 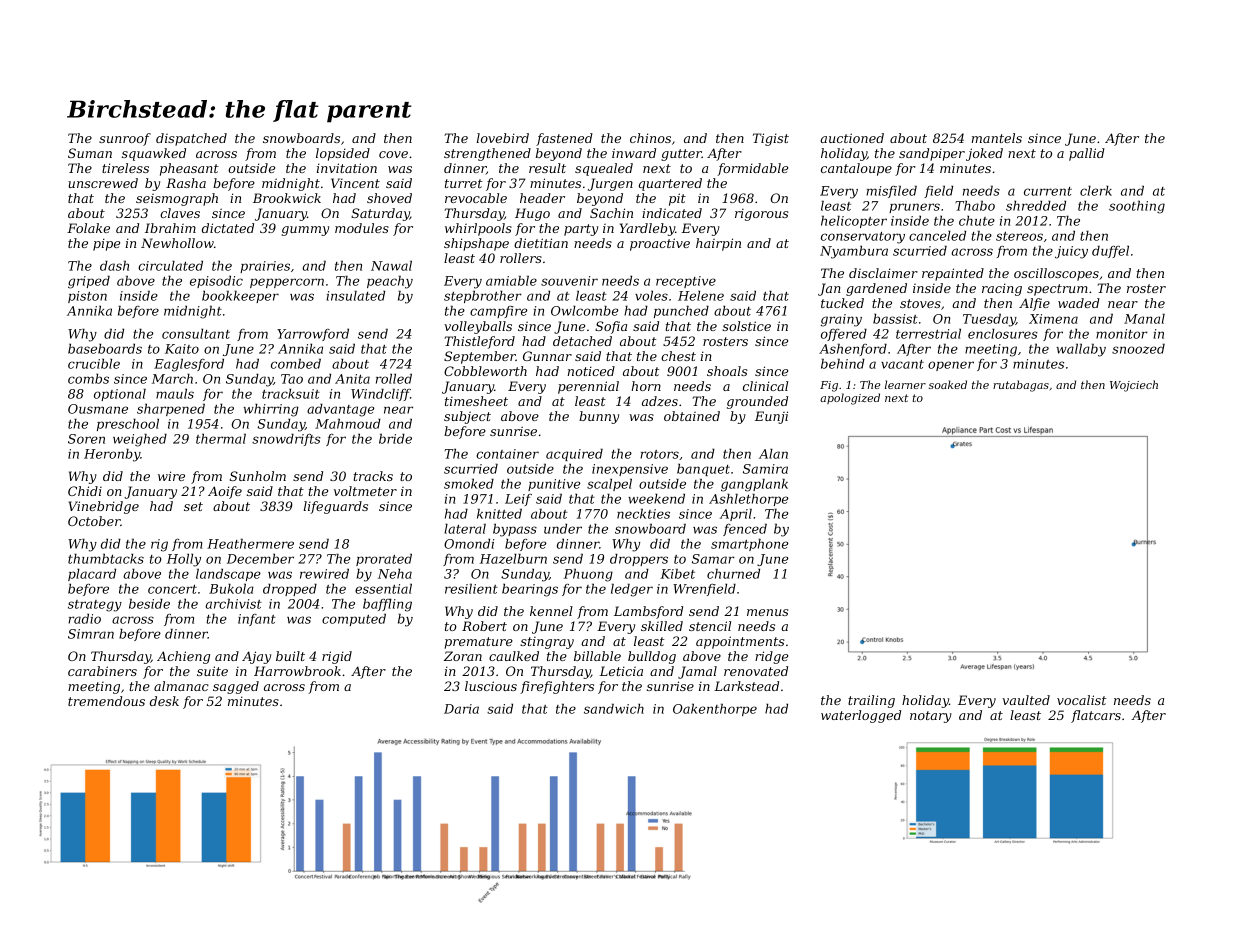 What do you see at coordinates (997, 138) in the screenshot?
I see `mantels` at bounding box center [997, 138].
